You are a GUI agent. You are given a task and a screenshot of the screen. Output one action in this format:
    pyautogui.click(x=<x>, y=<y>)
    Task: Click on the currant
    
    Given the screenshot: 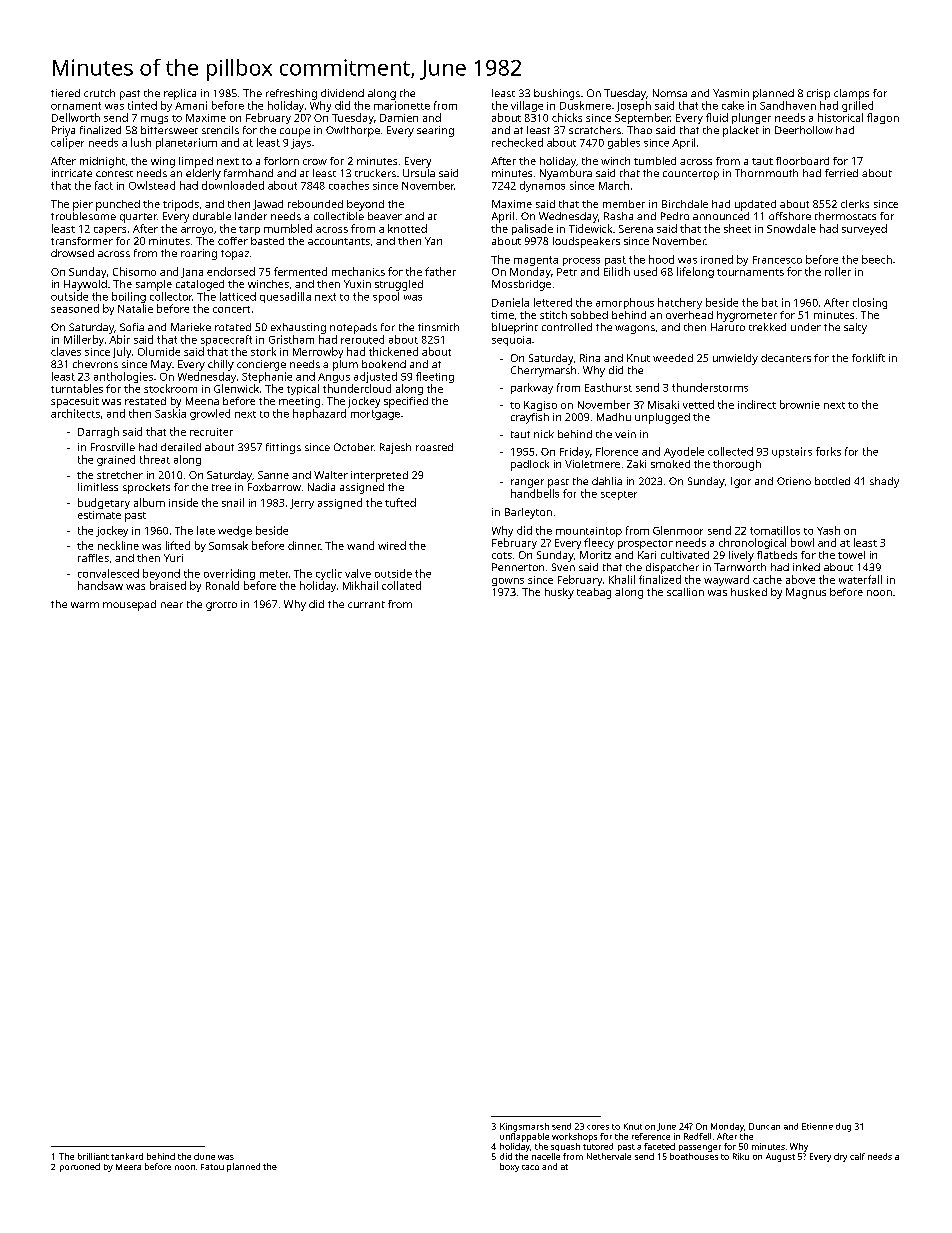 What is the action you would take?
    pyautogui.click(x=366, y=604)
